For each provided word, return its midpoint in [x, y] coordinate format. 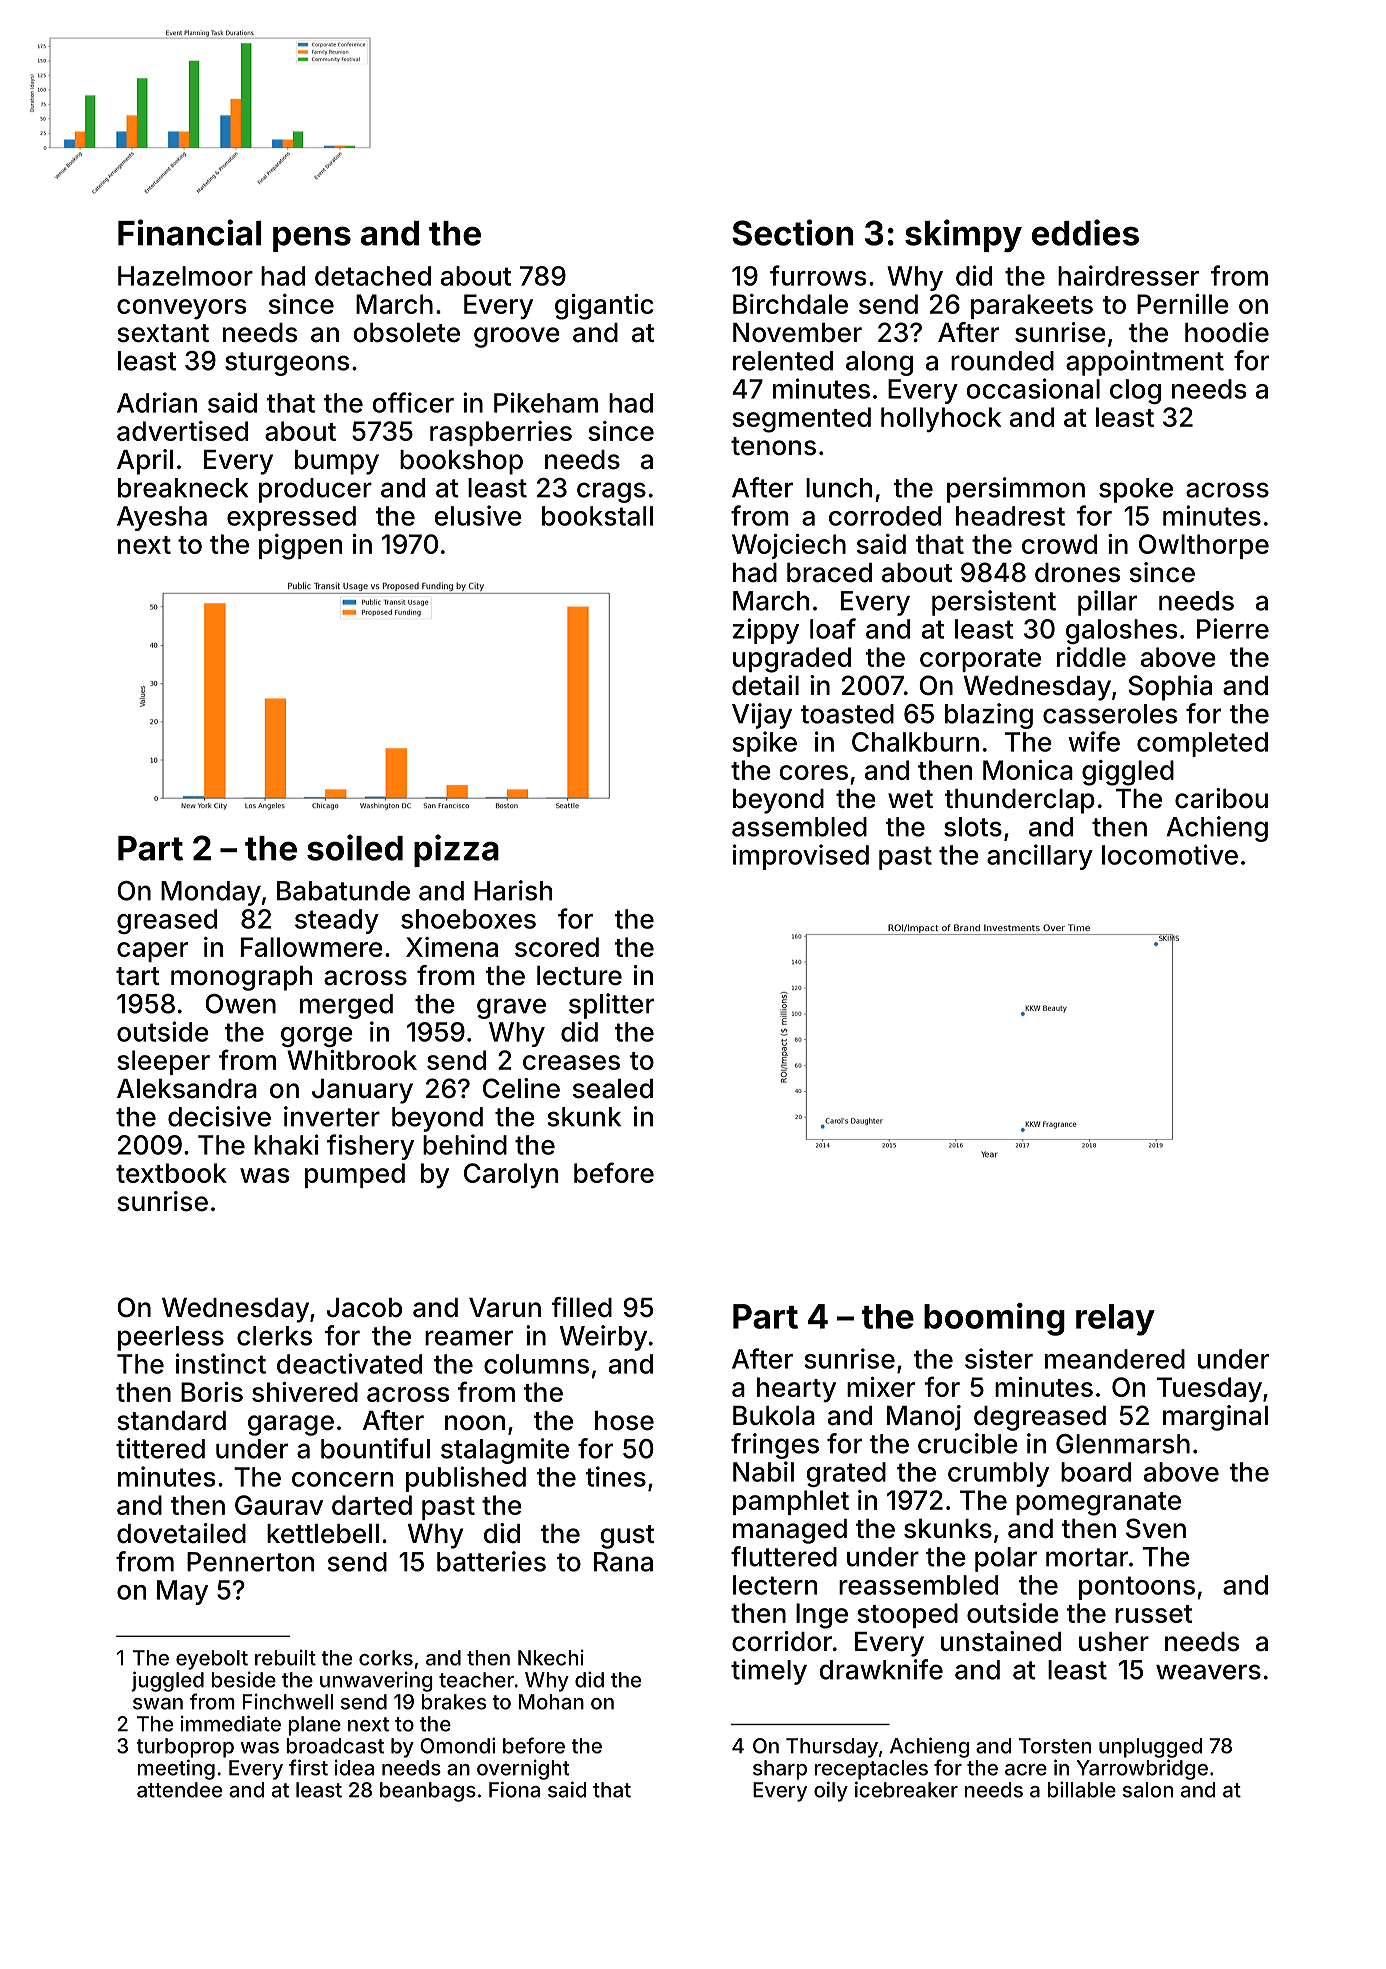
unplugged [1150, 1748]
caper [152, 952]
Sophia [1170, 688]
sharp [780, 1770]
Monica [1028, 770]
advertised [182, 431]
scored [557, 947]
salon [1148, 1790]
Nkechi [551, 1657]
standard [171, 1421]
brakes [454, 1702]
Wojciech [789, 546]
